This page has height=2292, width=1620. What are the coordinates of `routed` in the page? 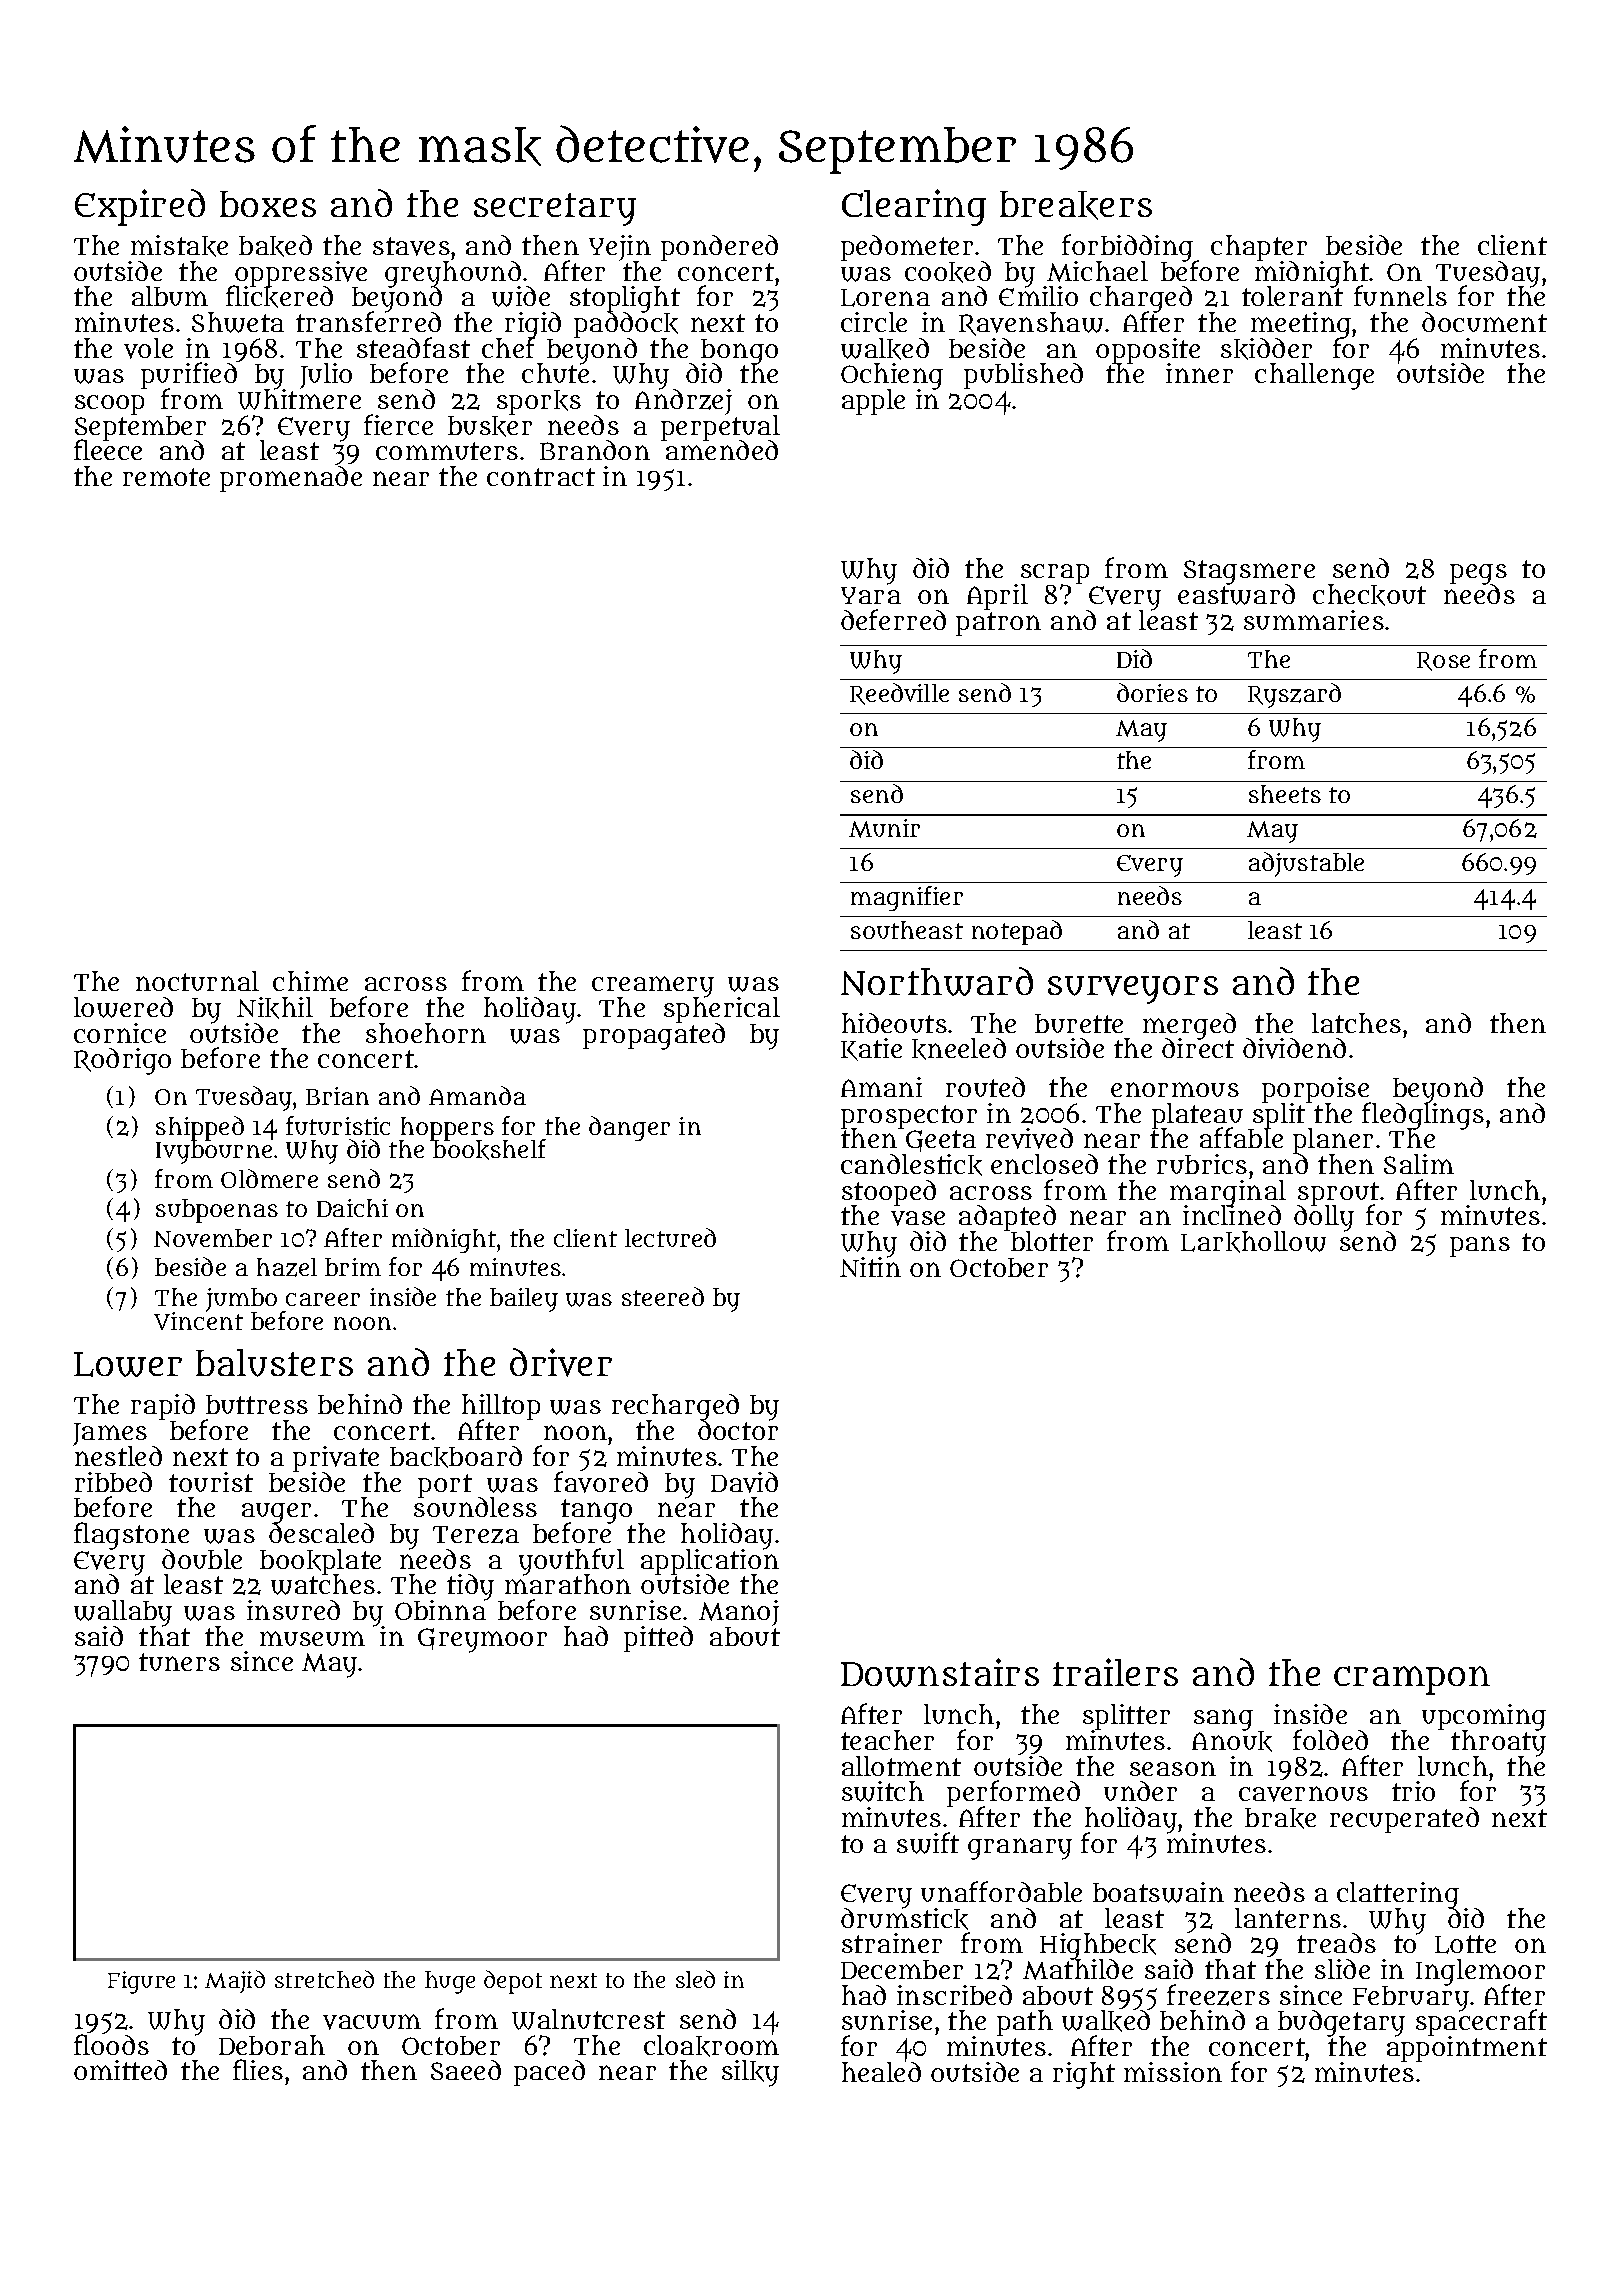 It's located at (985, 1087).
